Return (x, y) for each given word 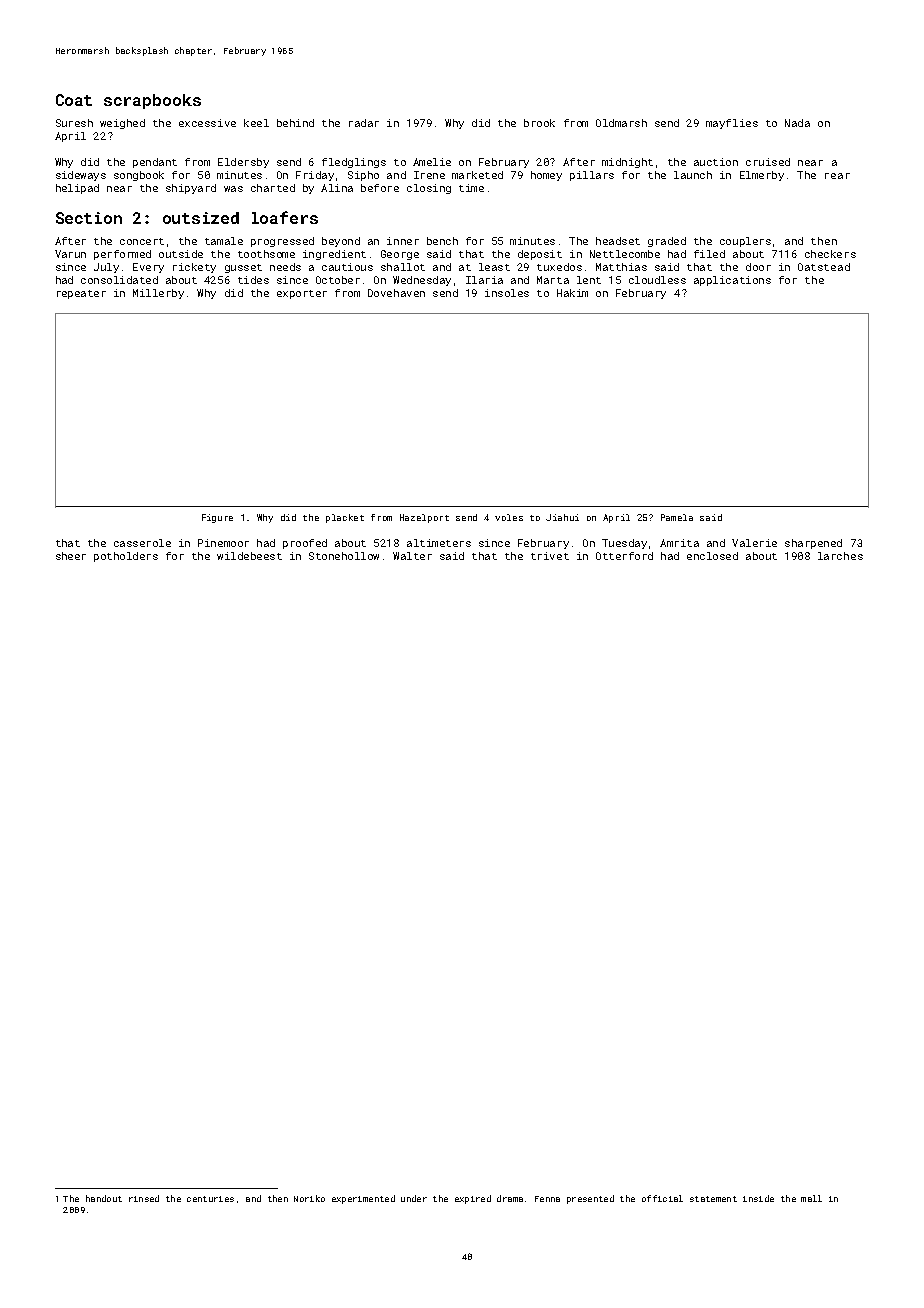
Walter (412, 556)
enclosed (712, 556)
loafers (285, 217)
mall (811, 1198)
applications (732, 281)
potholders (126, 557)
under (414, 1198)
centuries (210, 1199)
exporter (302, 294)
